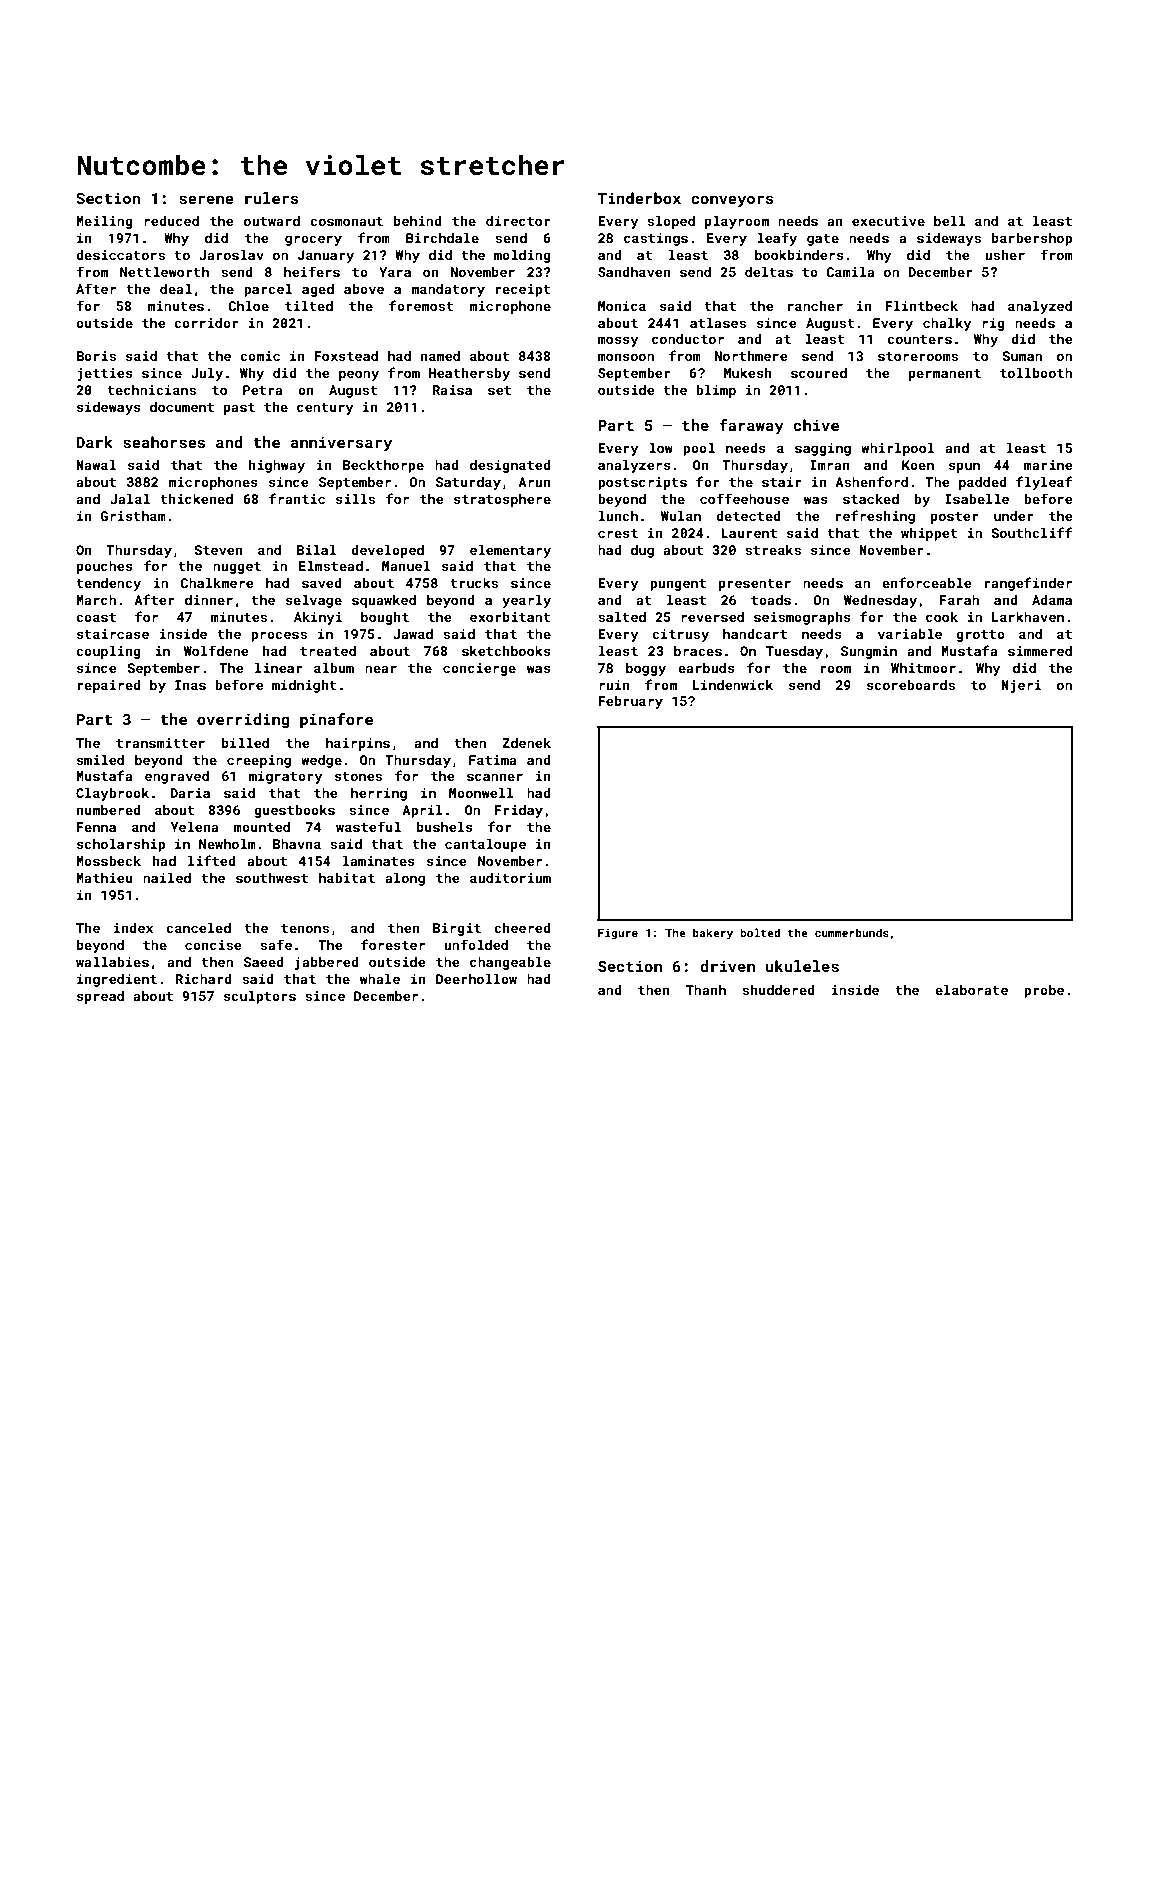  I want to click on barbershop, so click(1032, 239).
